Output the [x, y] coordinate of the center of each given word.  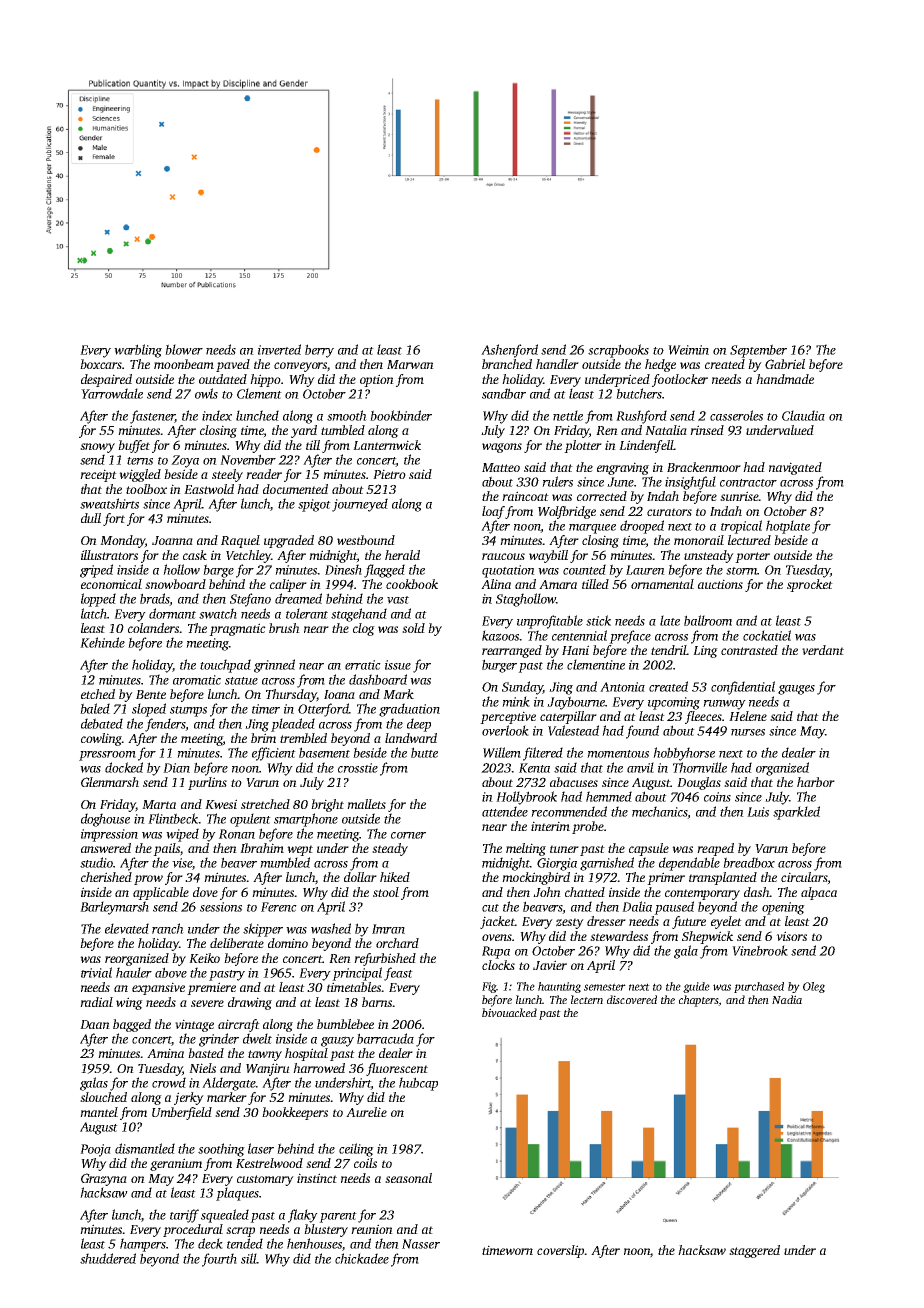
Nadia [787, 999]
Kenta [534, 768]
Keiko [204, 958]
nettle [568, 415]
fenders [165, 725]
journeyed [360, 505]
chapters [699, 1001]
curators [669, 512]
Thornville [700, 767]
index [217, 415]
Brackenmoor [704, 467]
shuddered [108, 1258]
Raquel [240, 541]
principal [357, 974]
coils [365, 1163]
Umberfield [182, 1113]
